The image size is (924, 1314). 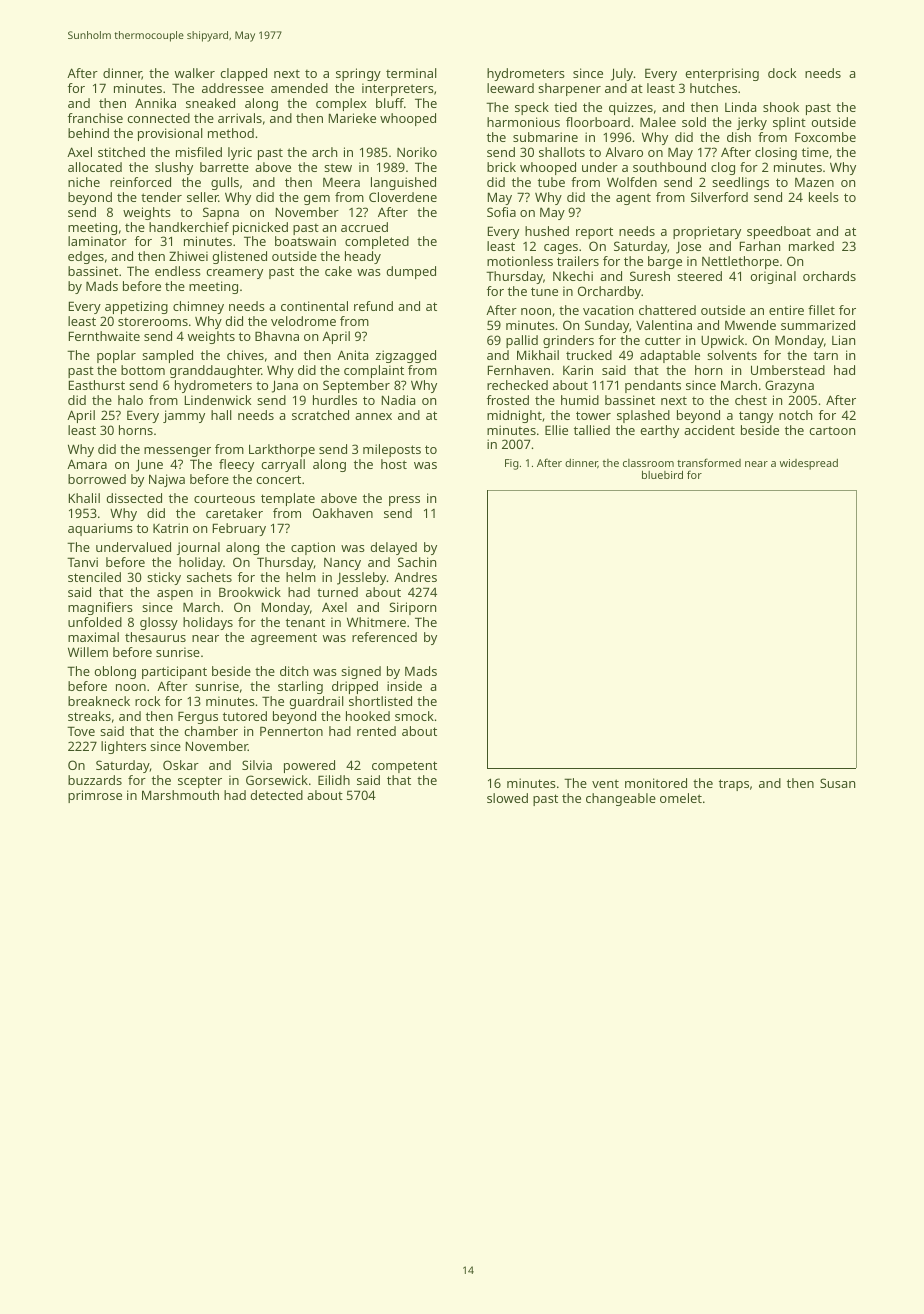 What do you see at coordinates (294, 671) in the screenshot?
I see `ditch` at bounding box center [294, 671].
